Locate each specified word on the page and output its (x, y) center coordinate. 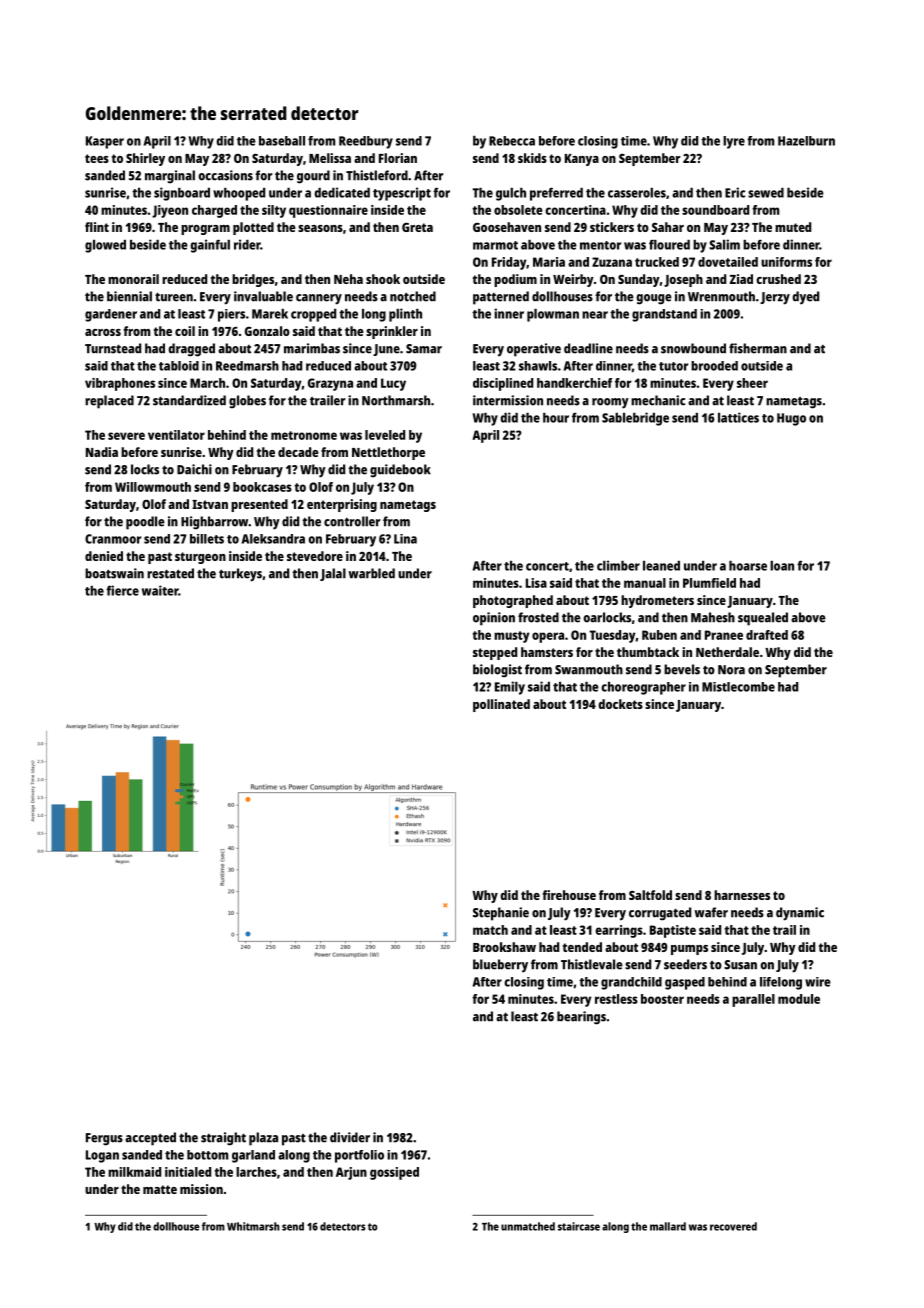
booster (662, 999)
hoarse (748, 566)
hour (556, 418)
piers (231, 315)
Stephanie (501, 914)
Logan (102, 1156)
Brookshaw (504, 947)
